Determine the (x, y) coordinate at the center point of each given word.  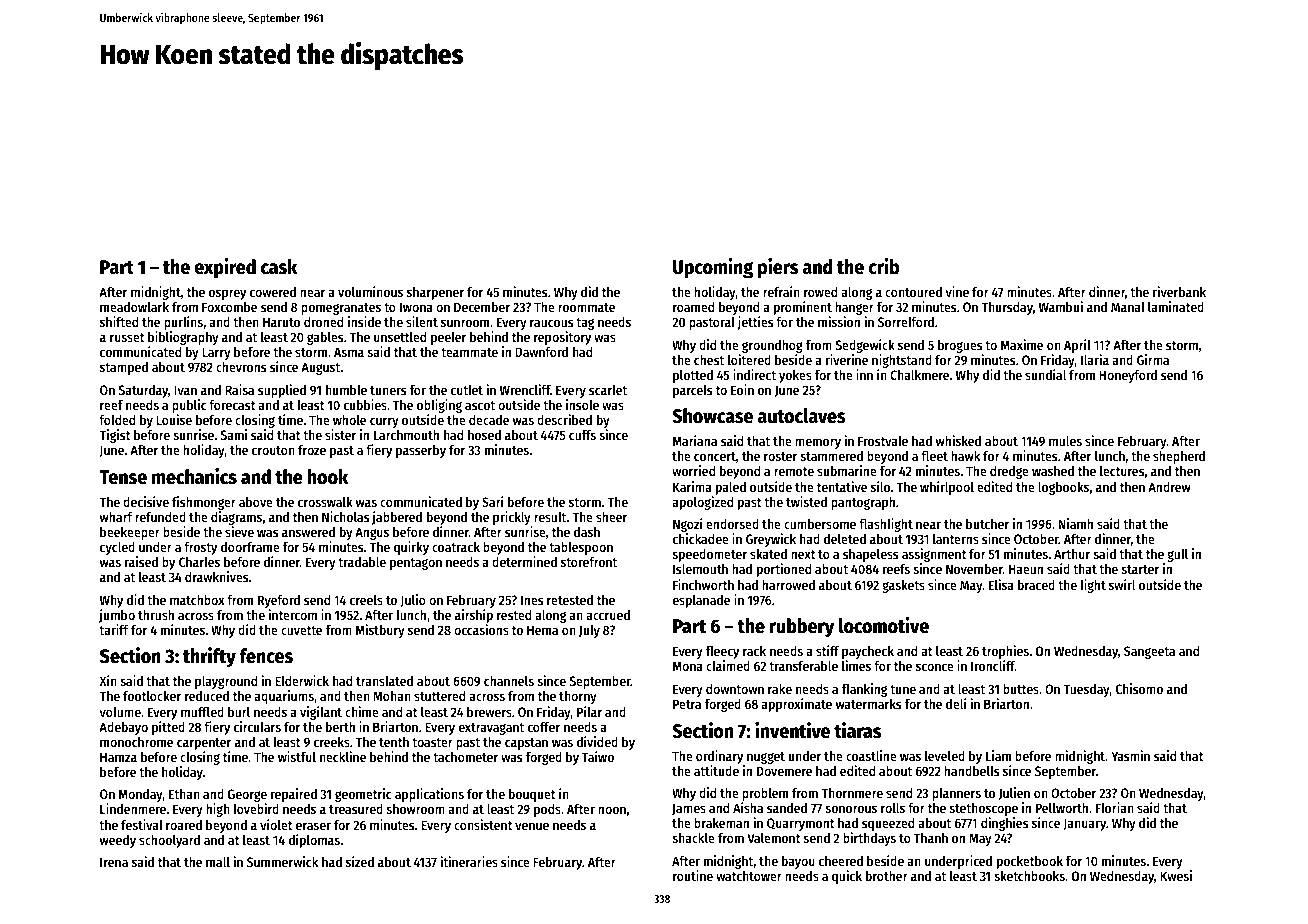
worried (693, 470)
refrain (781, 291)
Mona (688, 666)
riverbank (1179, 291)
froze (312, 450)
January (1084, 824)
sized (360, 861)
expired (225, 268)
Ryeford (279, 601)
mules (1065, 441)
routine (693, 875)
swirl (1122, 584)
